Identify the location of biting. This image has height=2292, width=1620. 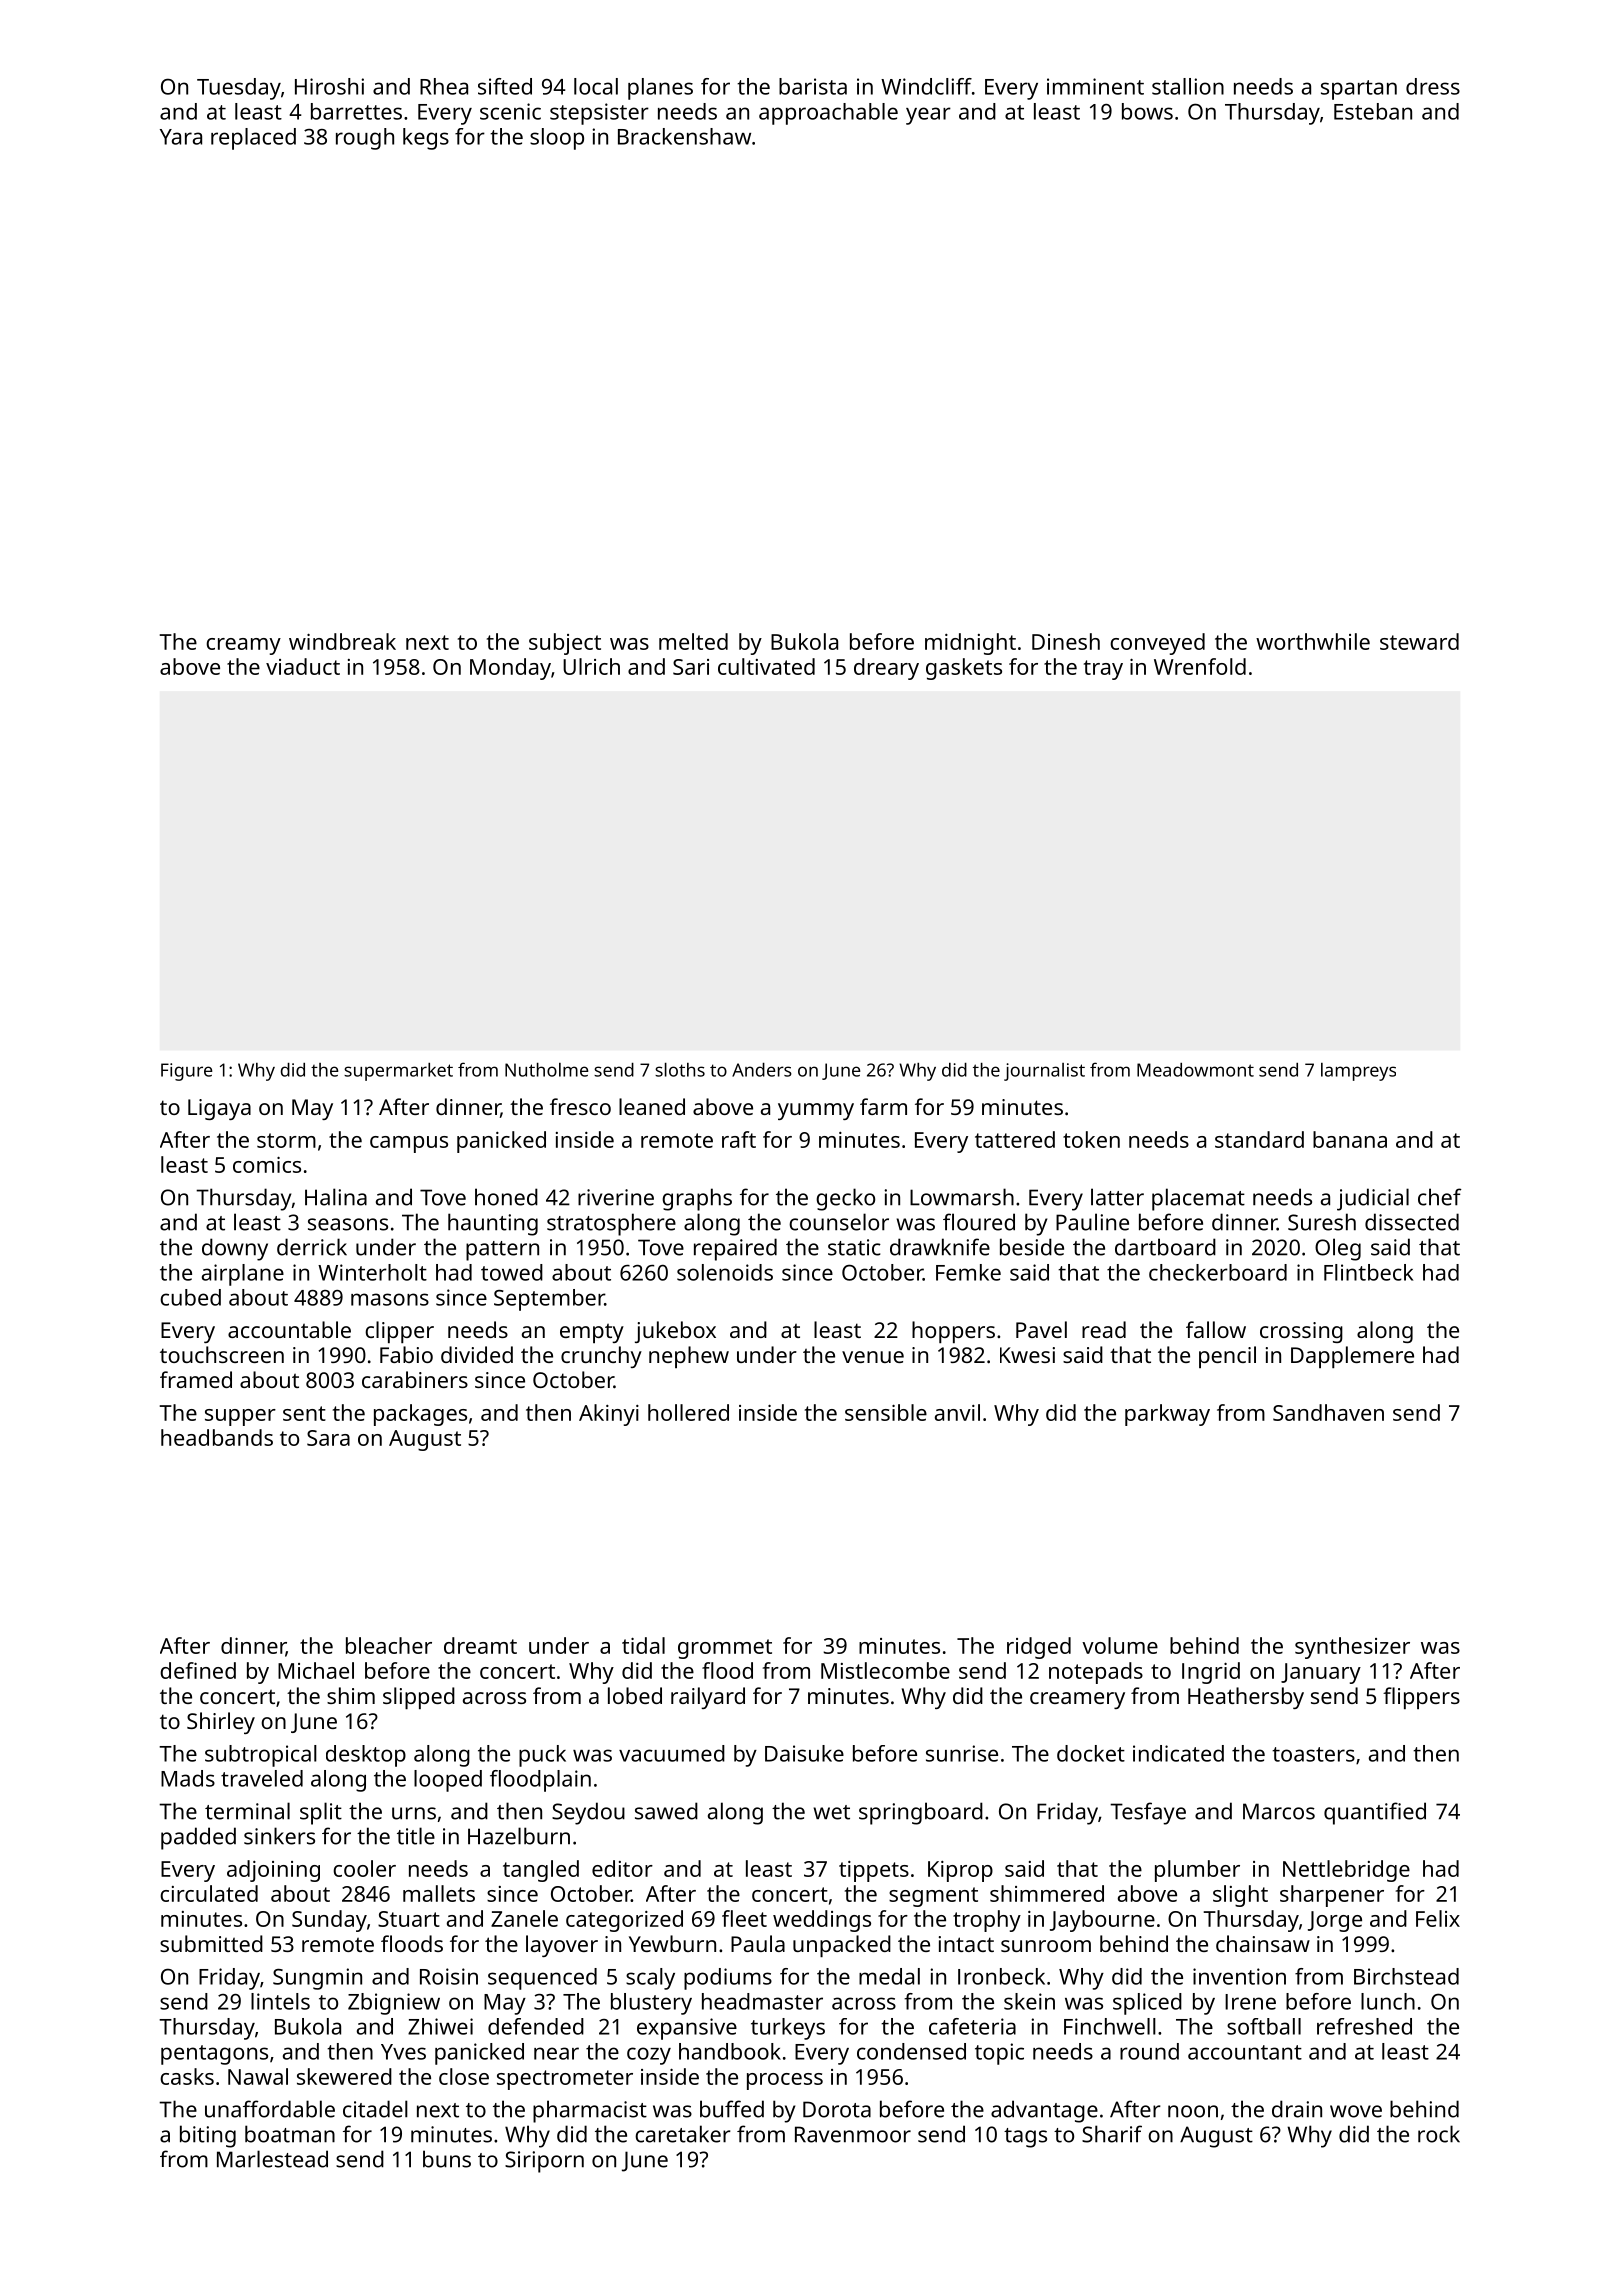
(208, 2136).
